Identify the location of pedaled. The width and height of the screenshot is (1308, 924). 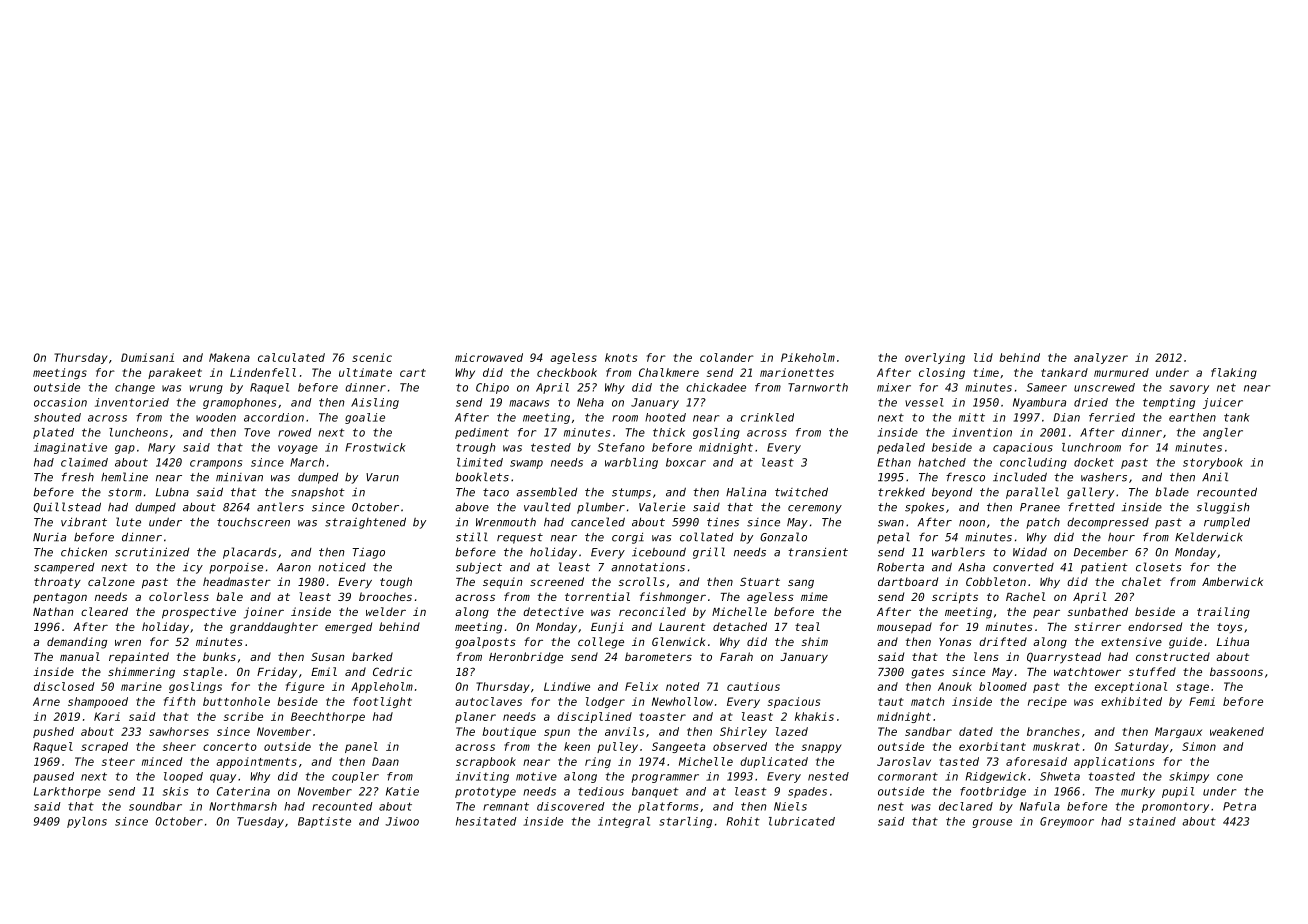
(901, 448).
